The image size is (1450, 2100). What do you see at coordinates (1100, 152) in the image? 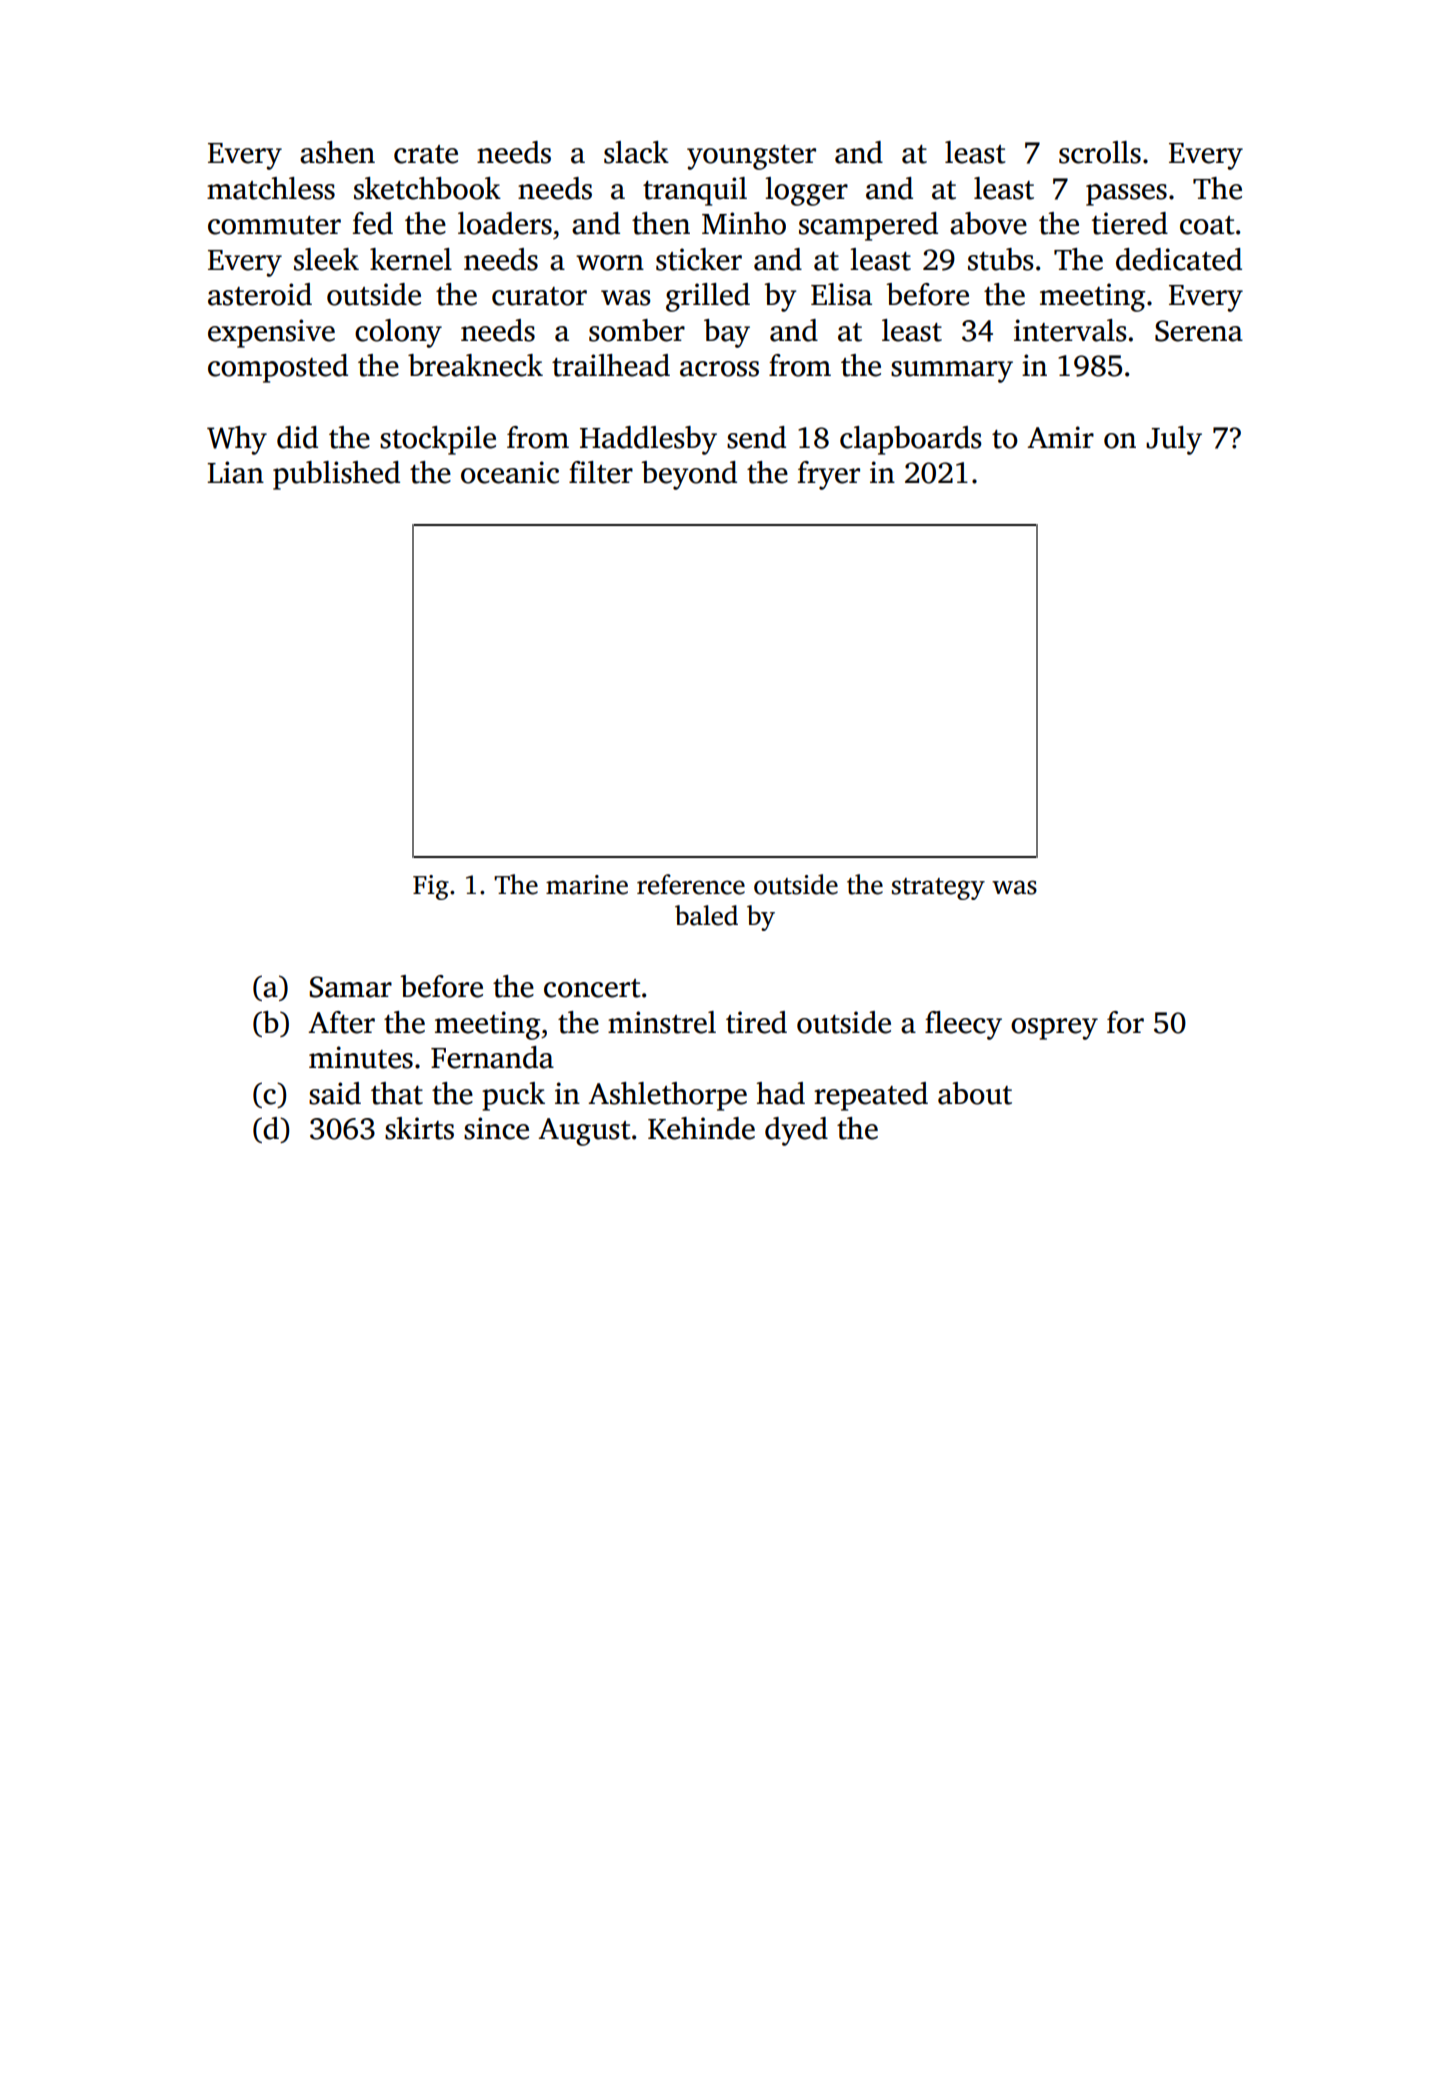
I see `scrolls` at bounding box center [1100, 152].
